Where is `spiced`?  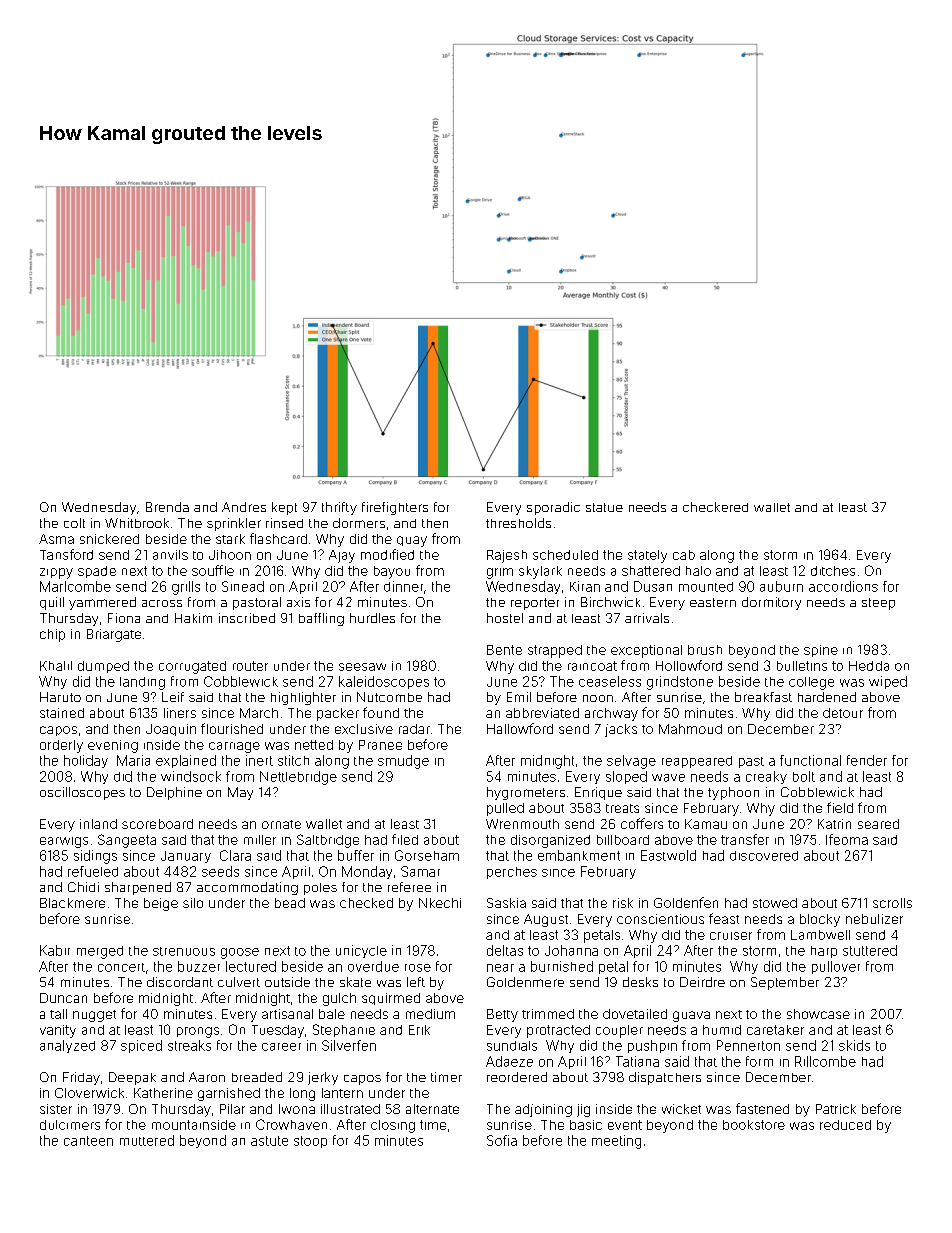 spiced is located at coordinates (141, 1046).
